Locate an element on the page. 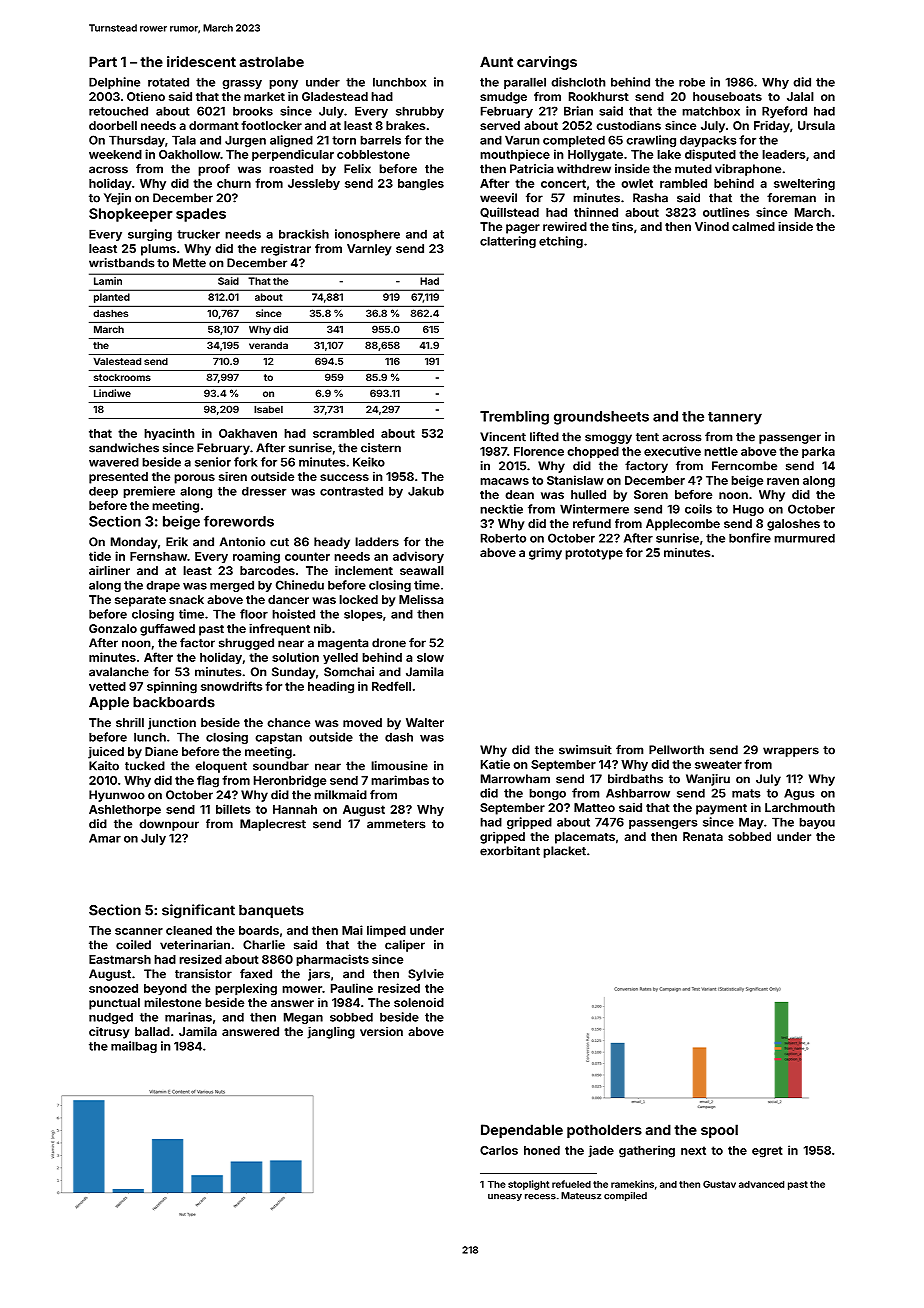 This page has height=1308, width=924. Renata is located at coordinates (703, 836).
